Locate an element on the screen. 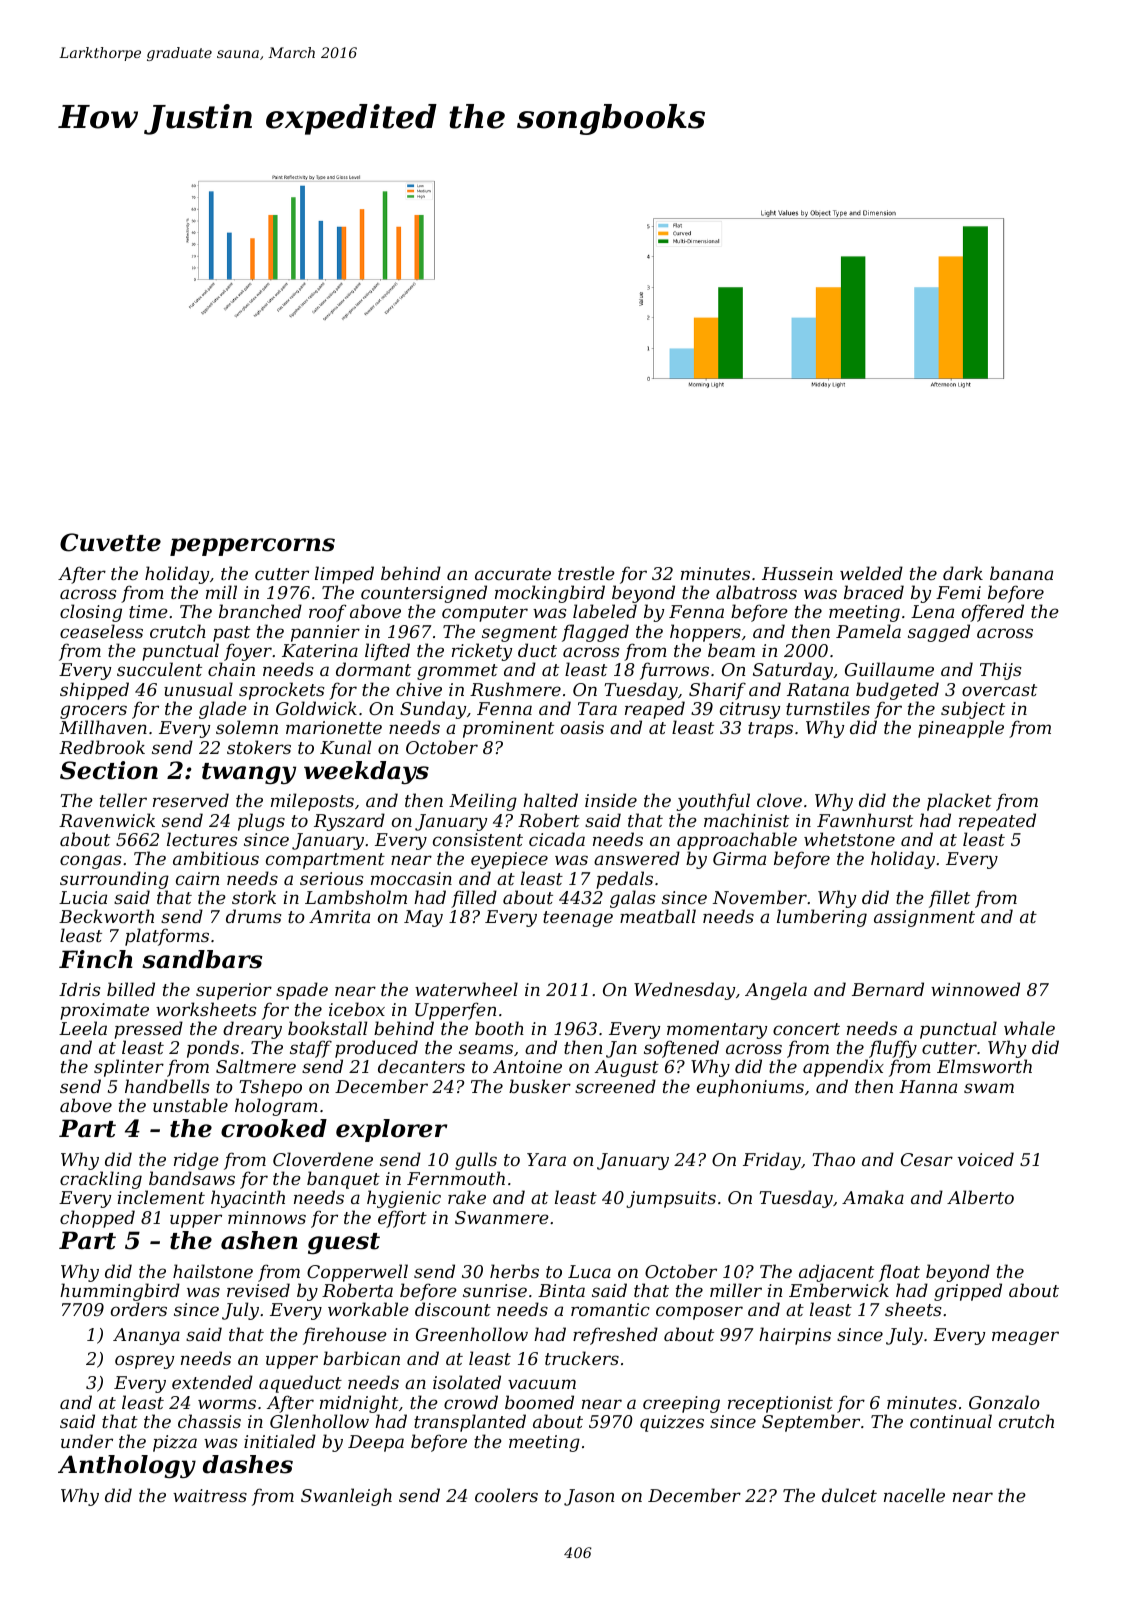 This screenshot has height=1597, width=1129. ridge is located at coordinates (196, 1161).
